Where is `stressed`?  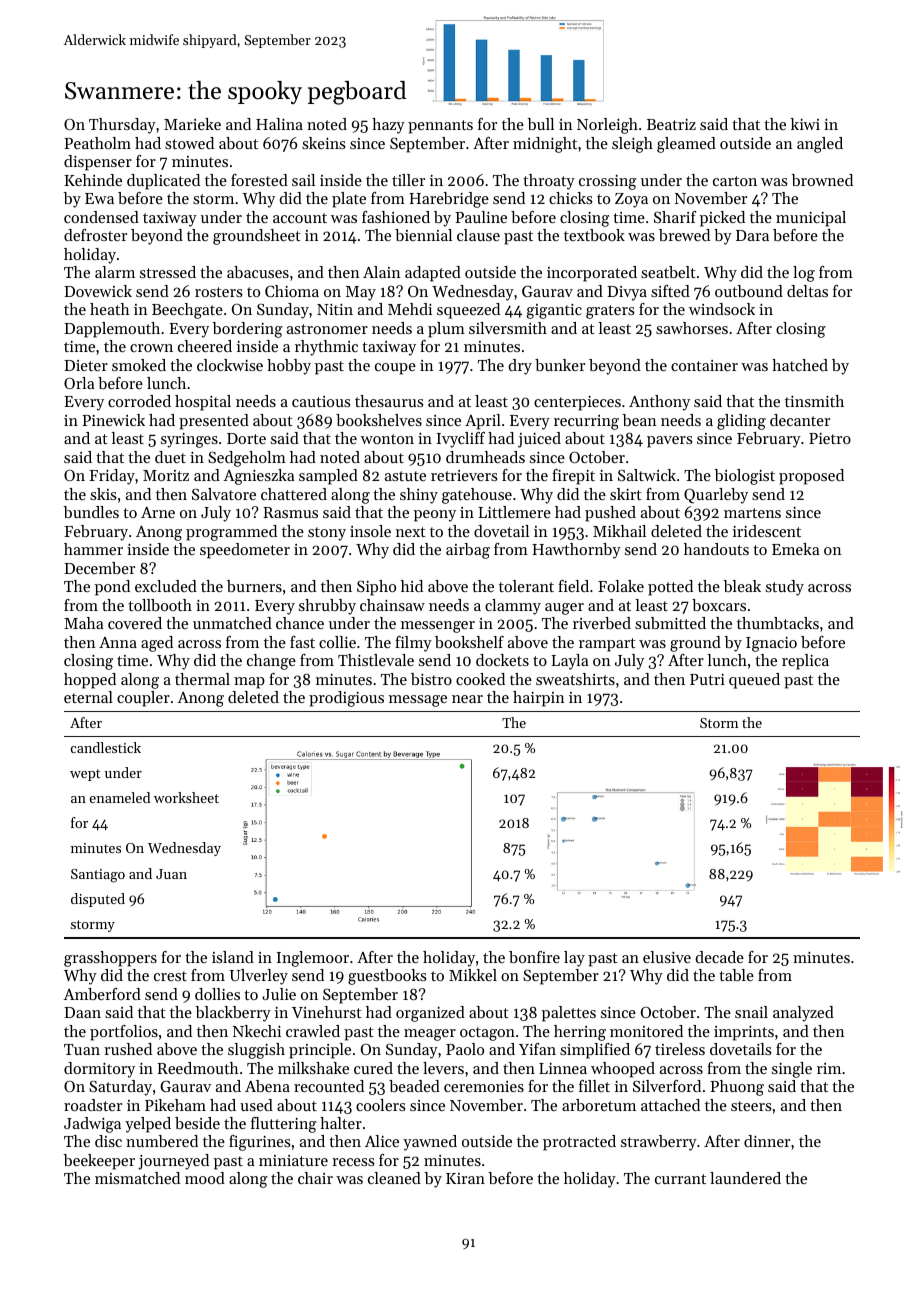 stressed is located at coordinates (168, 272).
